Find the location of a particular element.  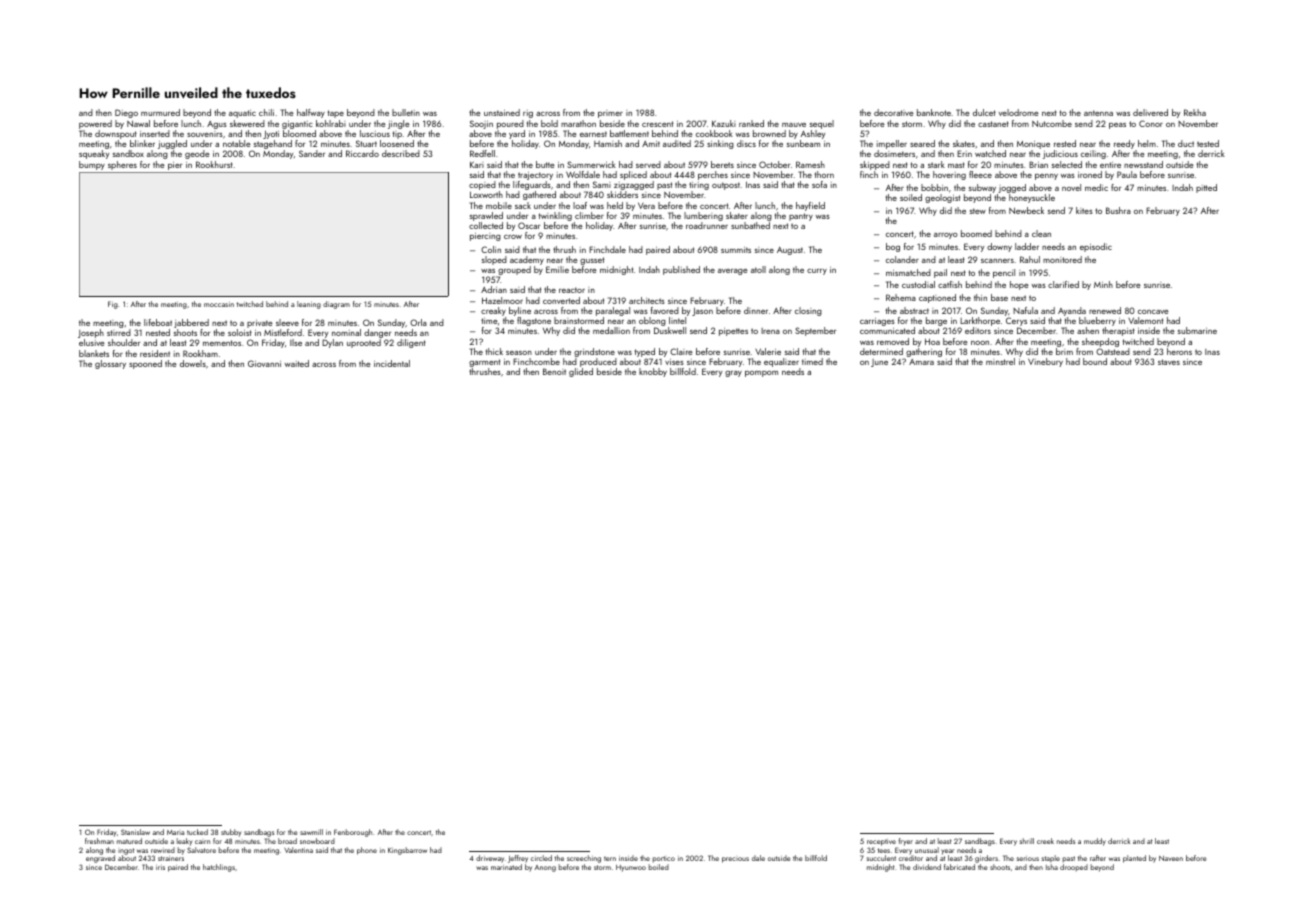

minstrel is located at coordinates (1000, 361).
